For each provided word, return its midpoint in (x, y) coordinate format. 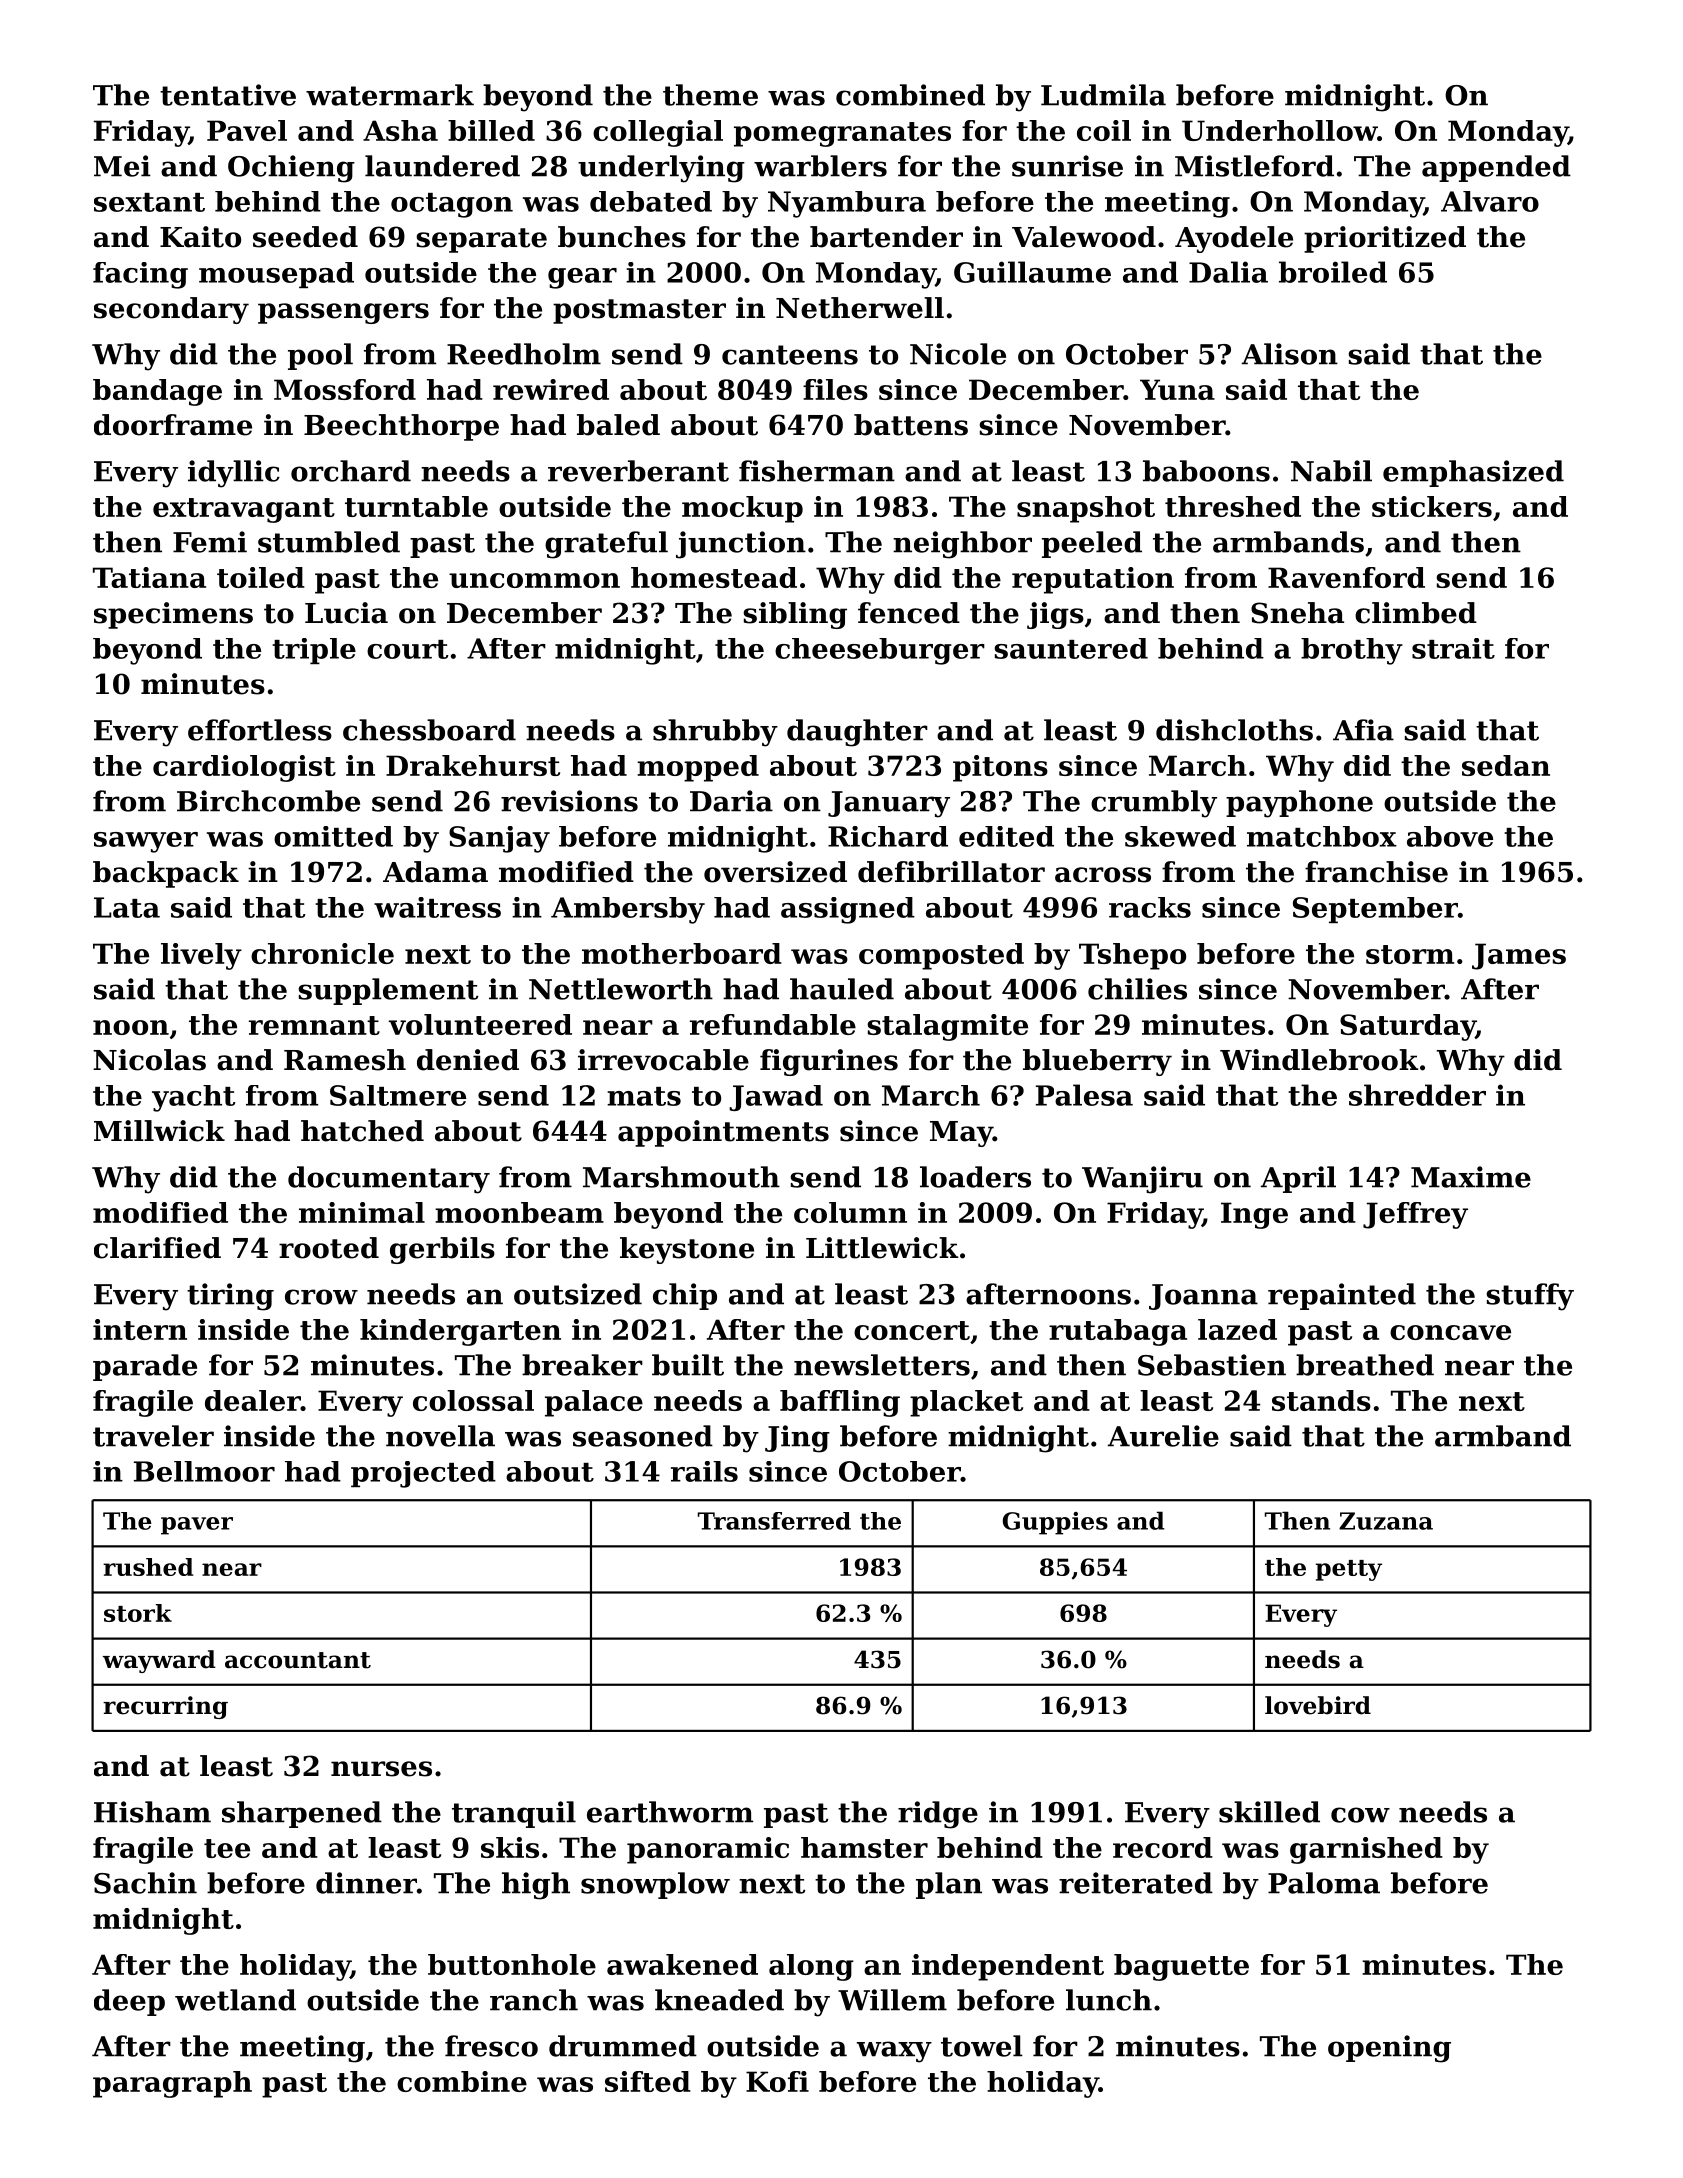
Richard (888, 836)
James (1519, 956)
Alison (1290, 354)
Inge (1254, 1215)
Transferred (774, 1521)
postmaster (639, 311)
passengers (343, 313)
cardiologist (244, 768)
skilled (1269, 1812)
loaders (975, 1177)
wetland (235, 2000)
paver (197, 1526)
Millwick (159, 1131)
